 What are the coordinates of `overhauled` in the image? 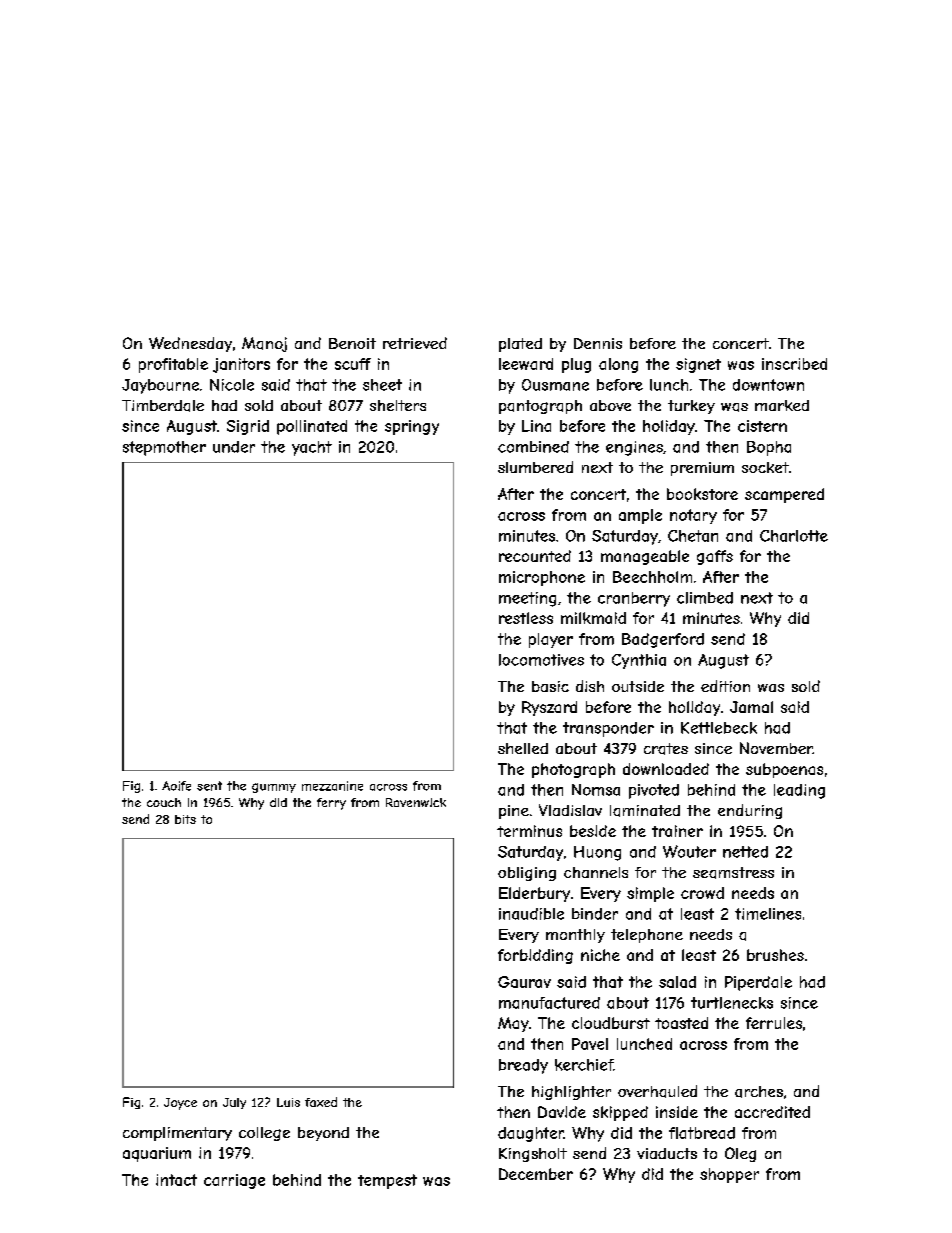 It's located at (657, 1091).
